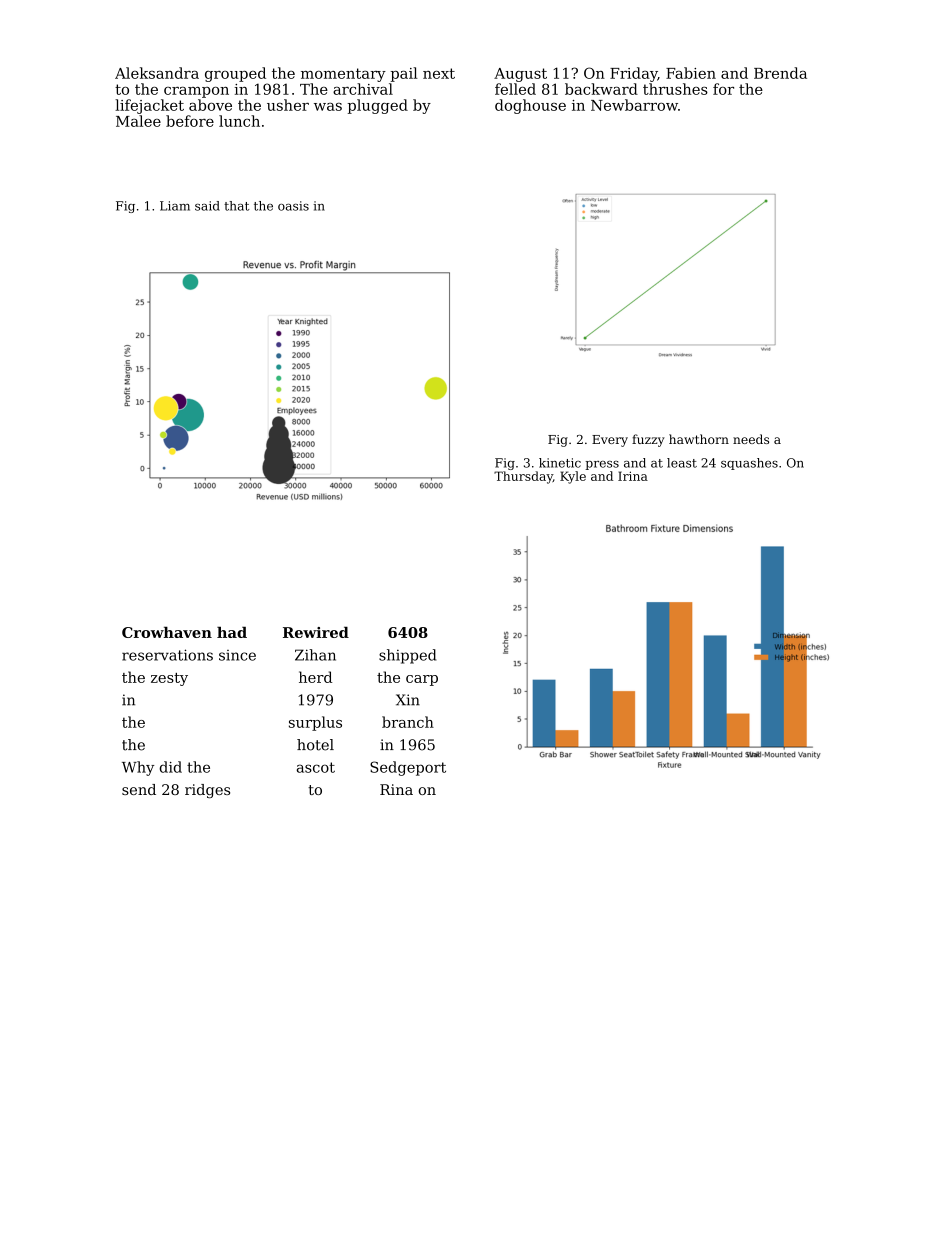  Describe the element at coordinates (560, 463) in the image. I see `kinetic` at that location.
